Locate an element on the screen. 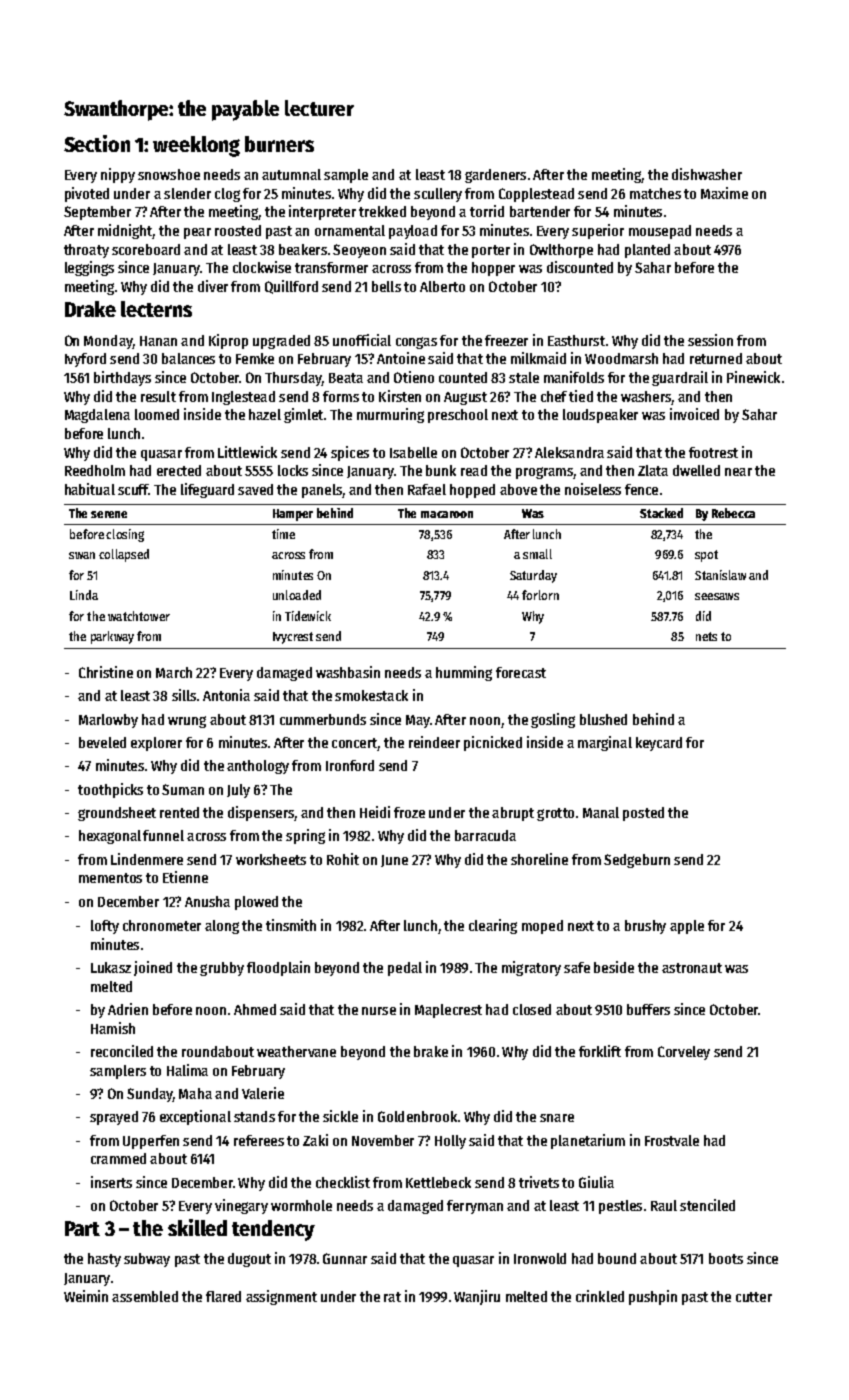 The width and height of the screenshot is (849, 1400). cutter is located at coordinates (754, 1297).
